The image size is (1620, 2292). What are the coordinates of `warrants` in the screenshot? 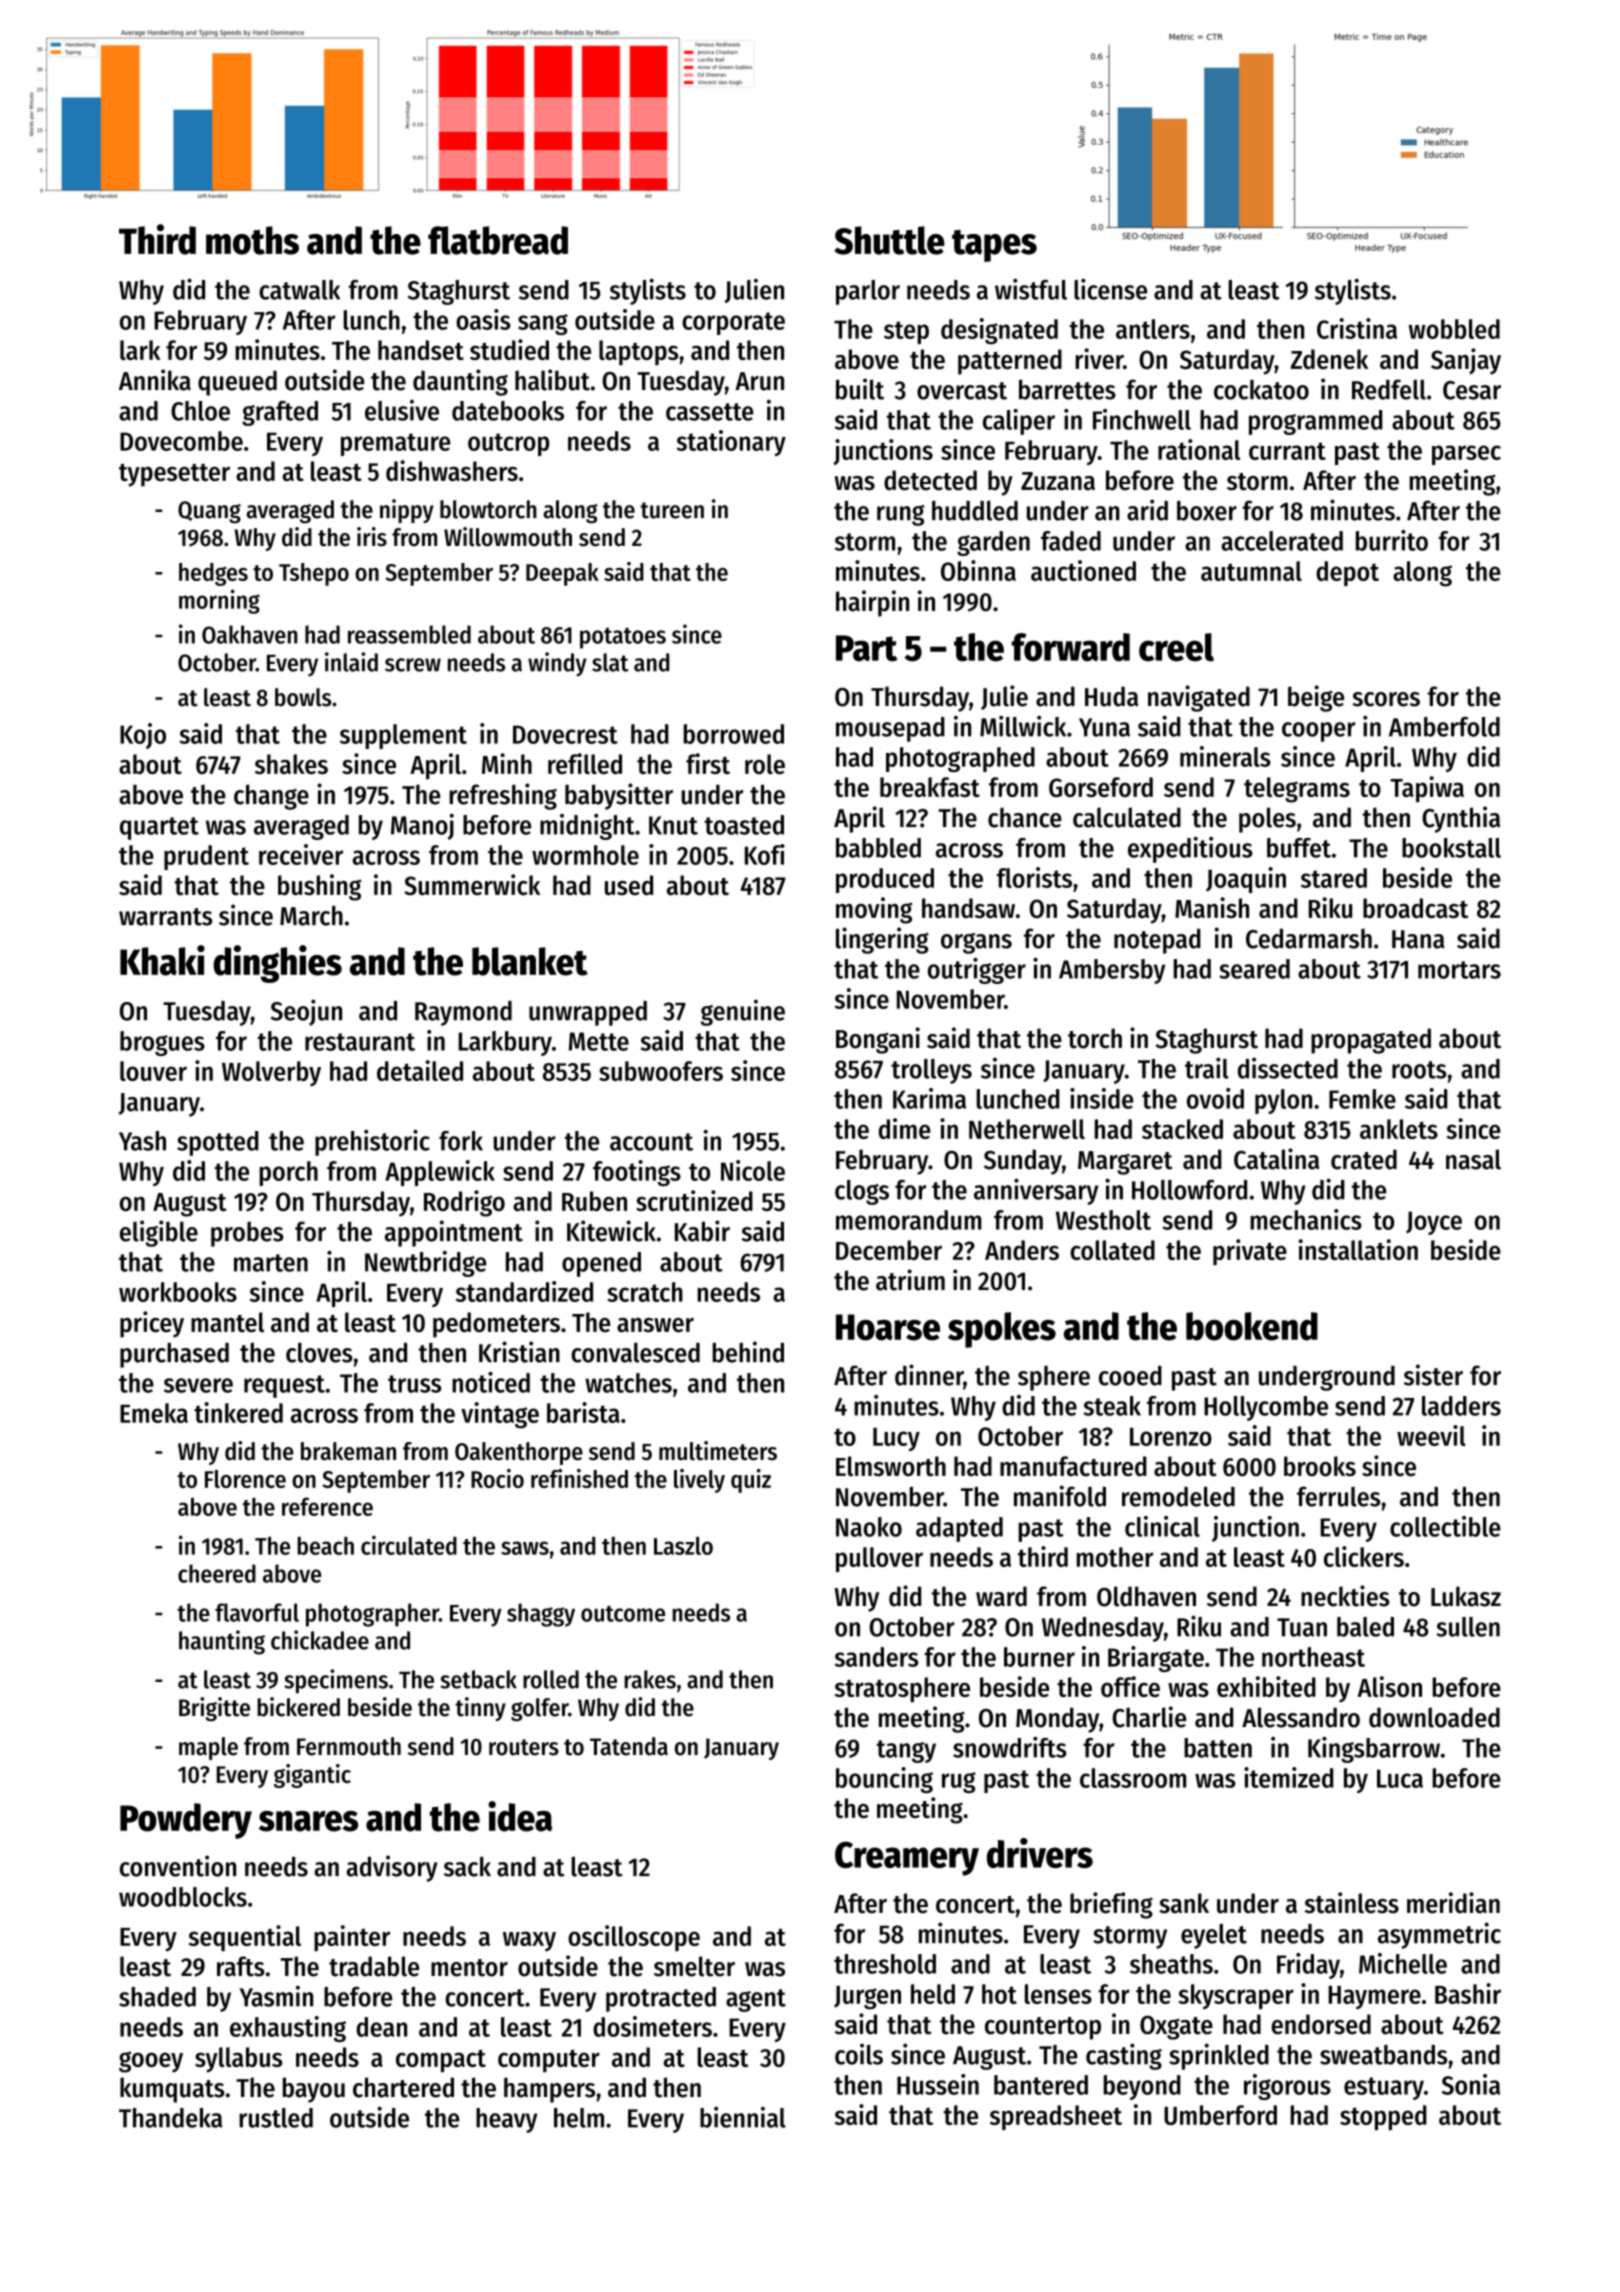 It's located at (165, 917).
